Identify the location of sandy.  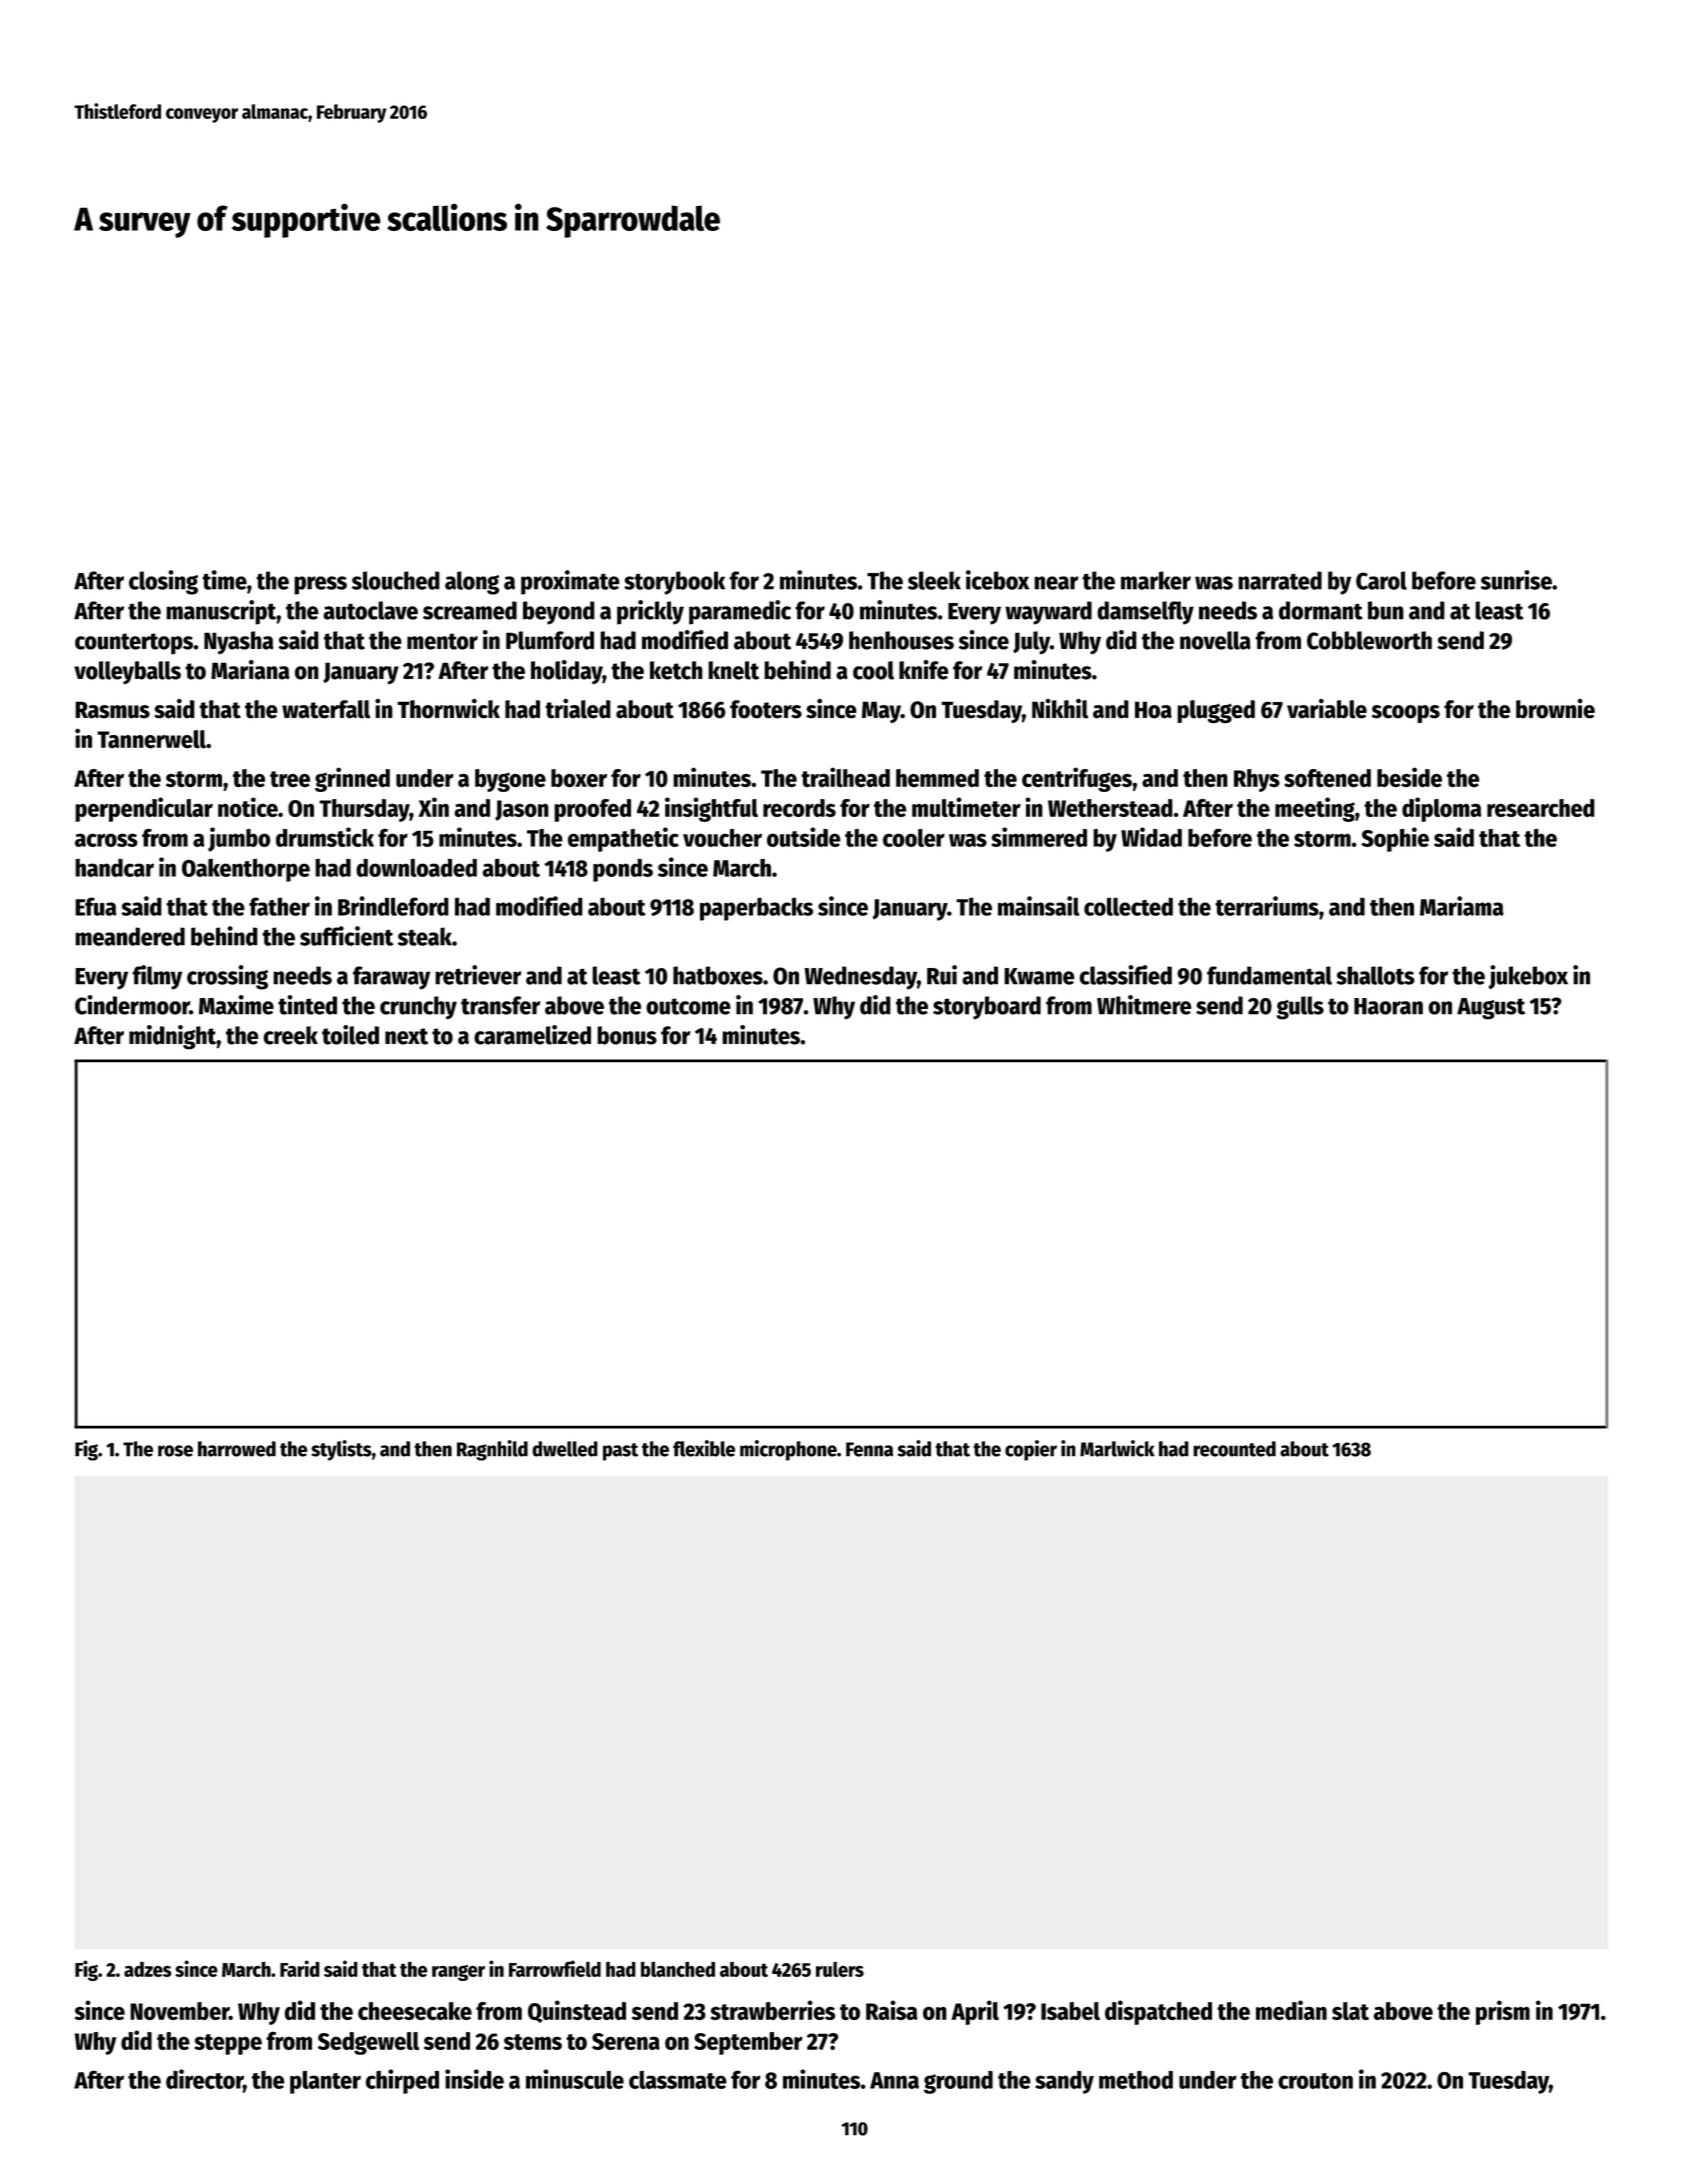
(1064, 2082).
